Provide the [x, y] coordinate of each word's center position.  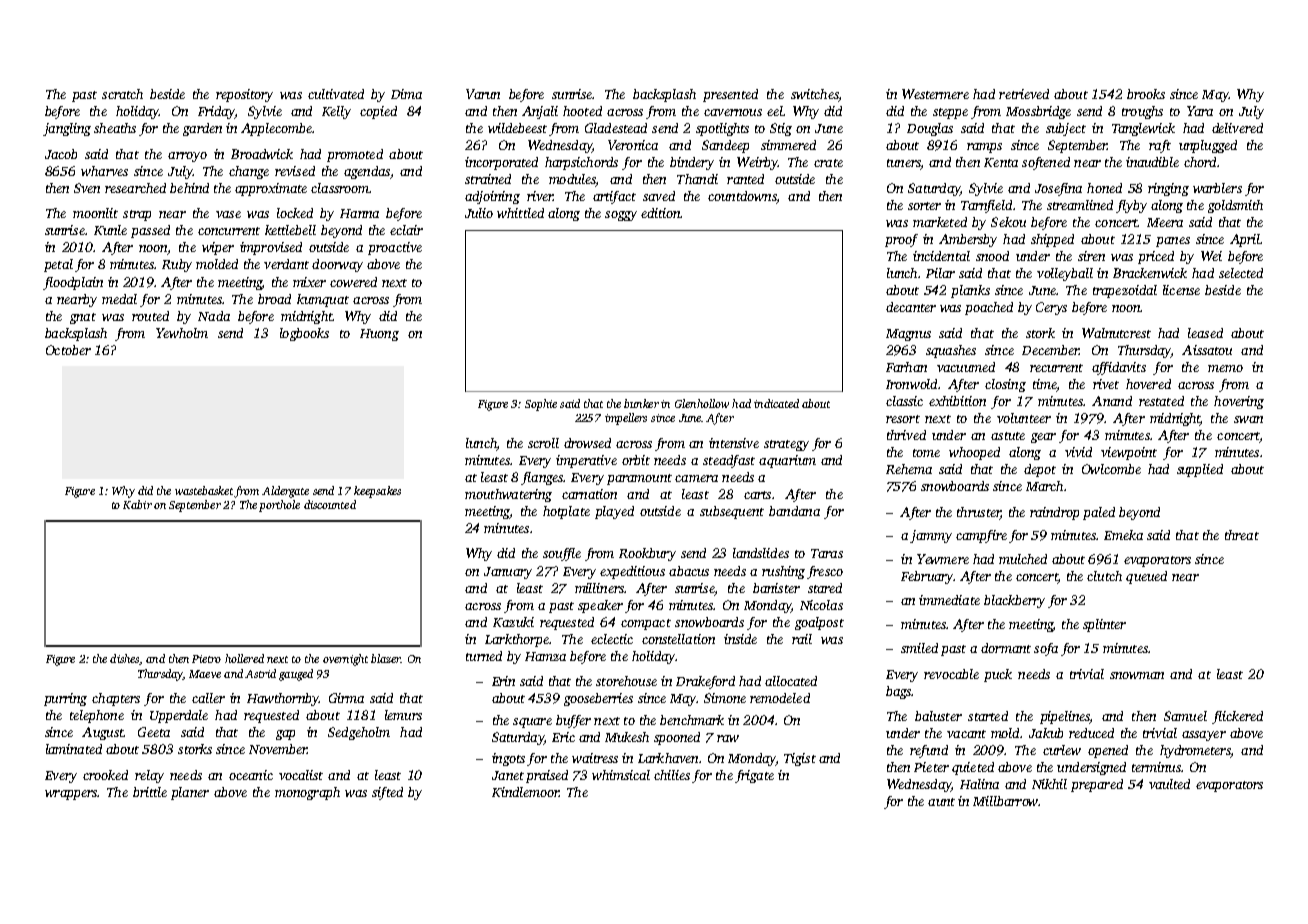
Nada [214, 316]
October [68, 350]
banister [776, 588]
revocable [951, 674]
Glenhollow [702, 403]
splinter [1104, 625]
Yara [1200, 111]
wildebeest [517, 128]
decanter [911, 307]
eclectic [612, 639]
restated [1161, 401]
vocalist [301, 775]
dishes [124, 658]
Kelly [336, 112]
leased [1205, 333]
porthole [279, 506]
